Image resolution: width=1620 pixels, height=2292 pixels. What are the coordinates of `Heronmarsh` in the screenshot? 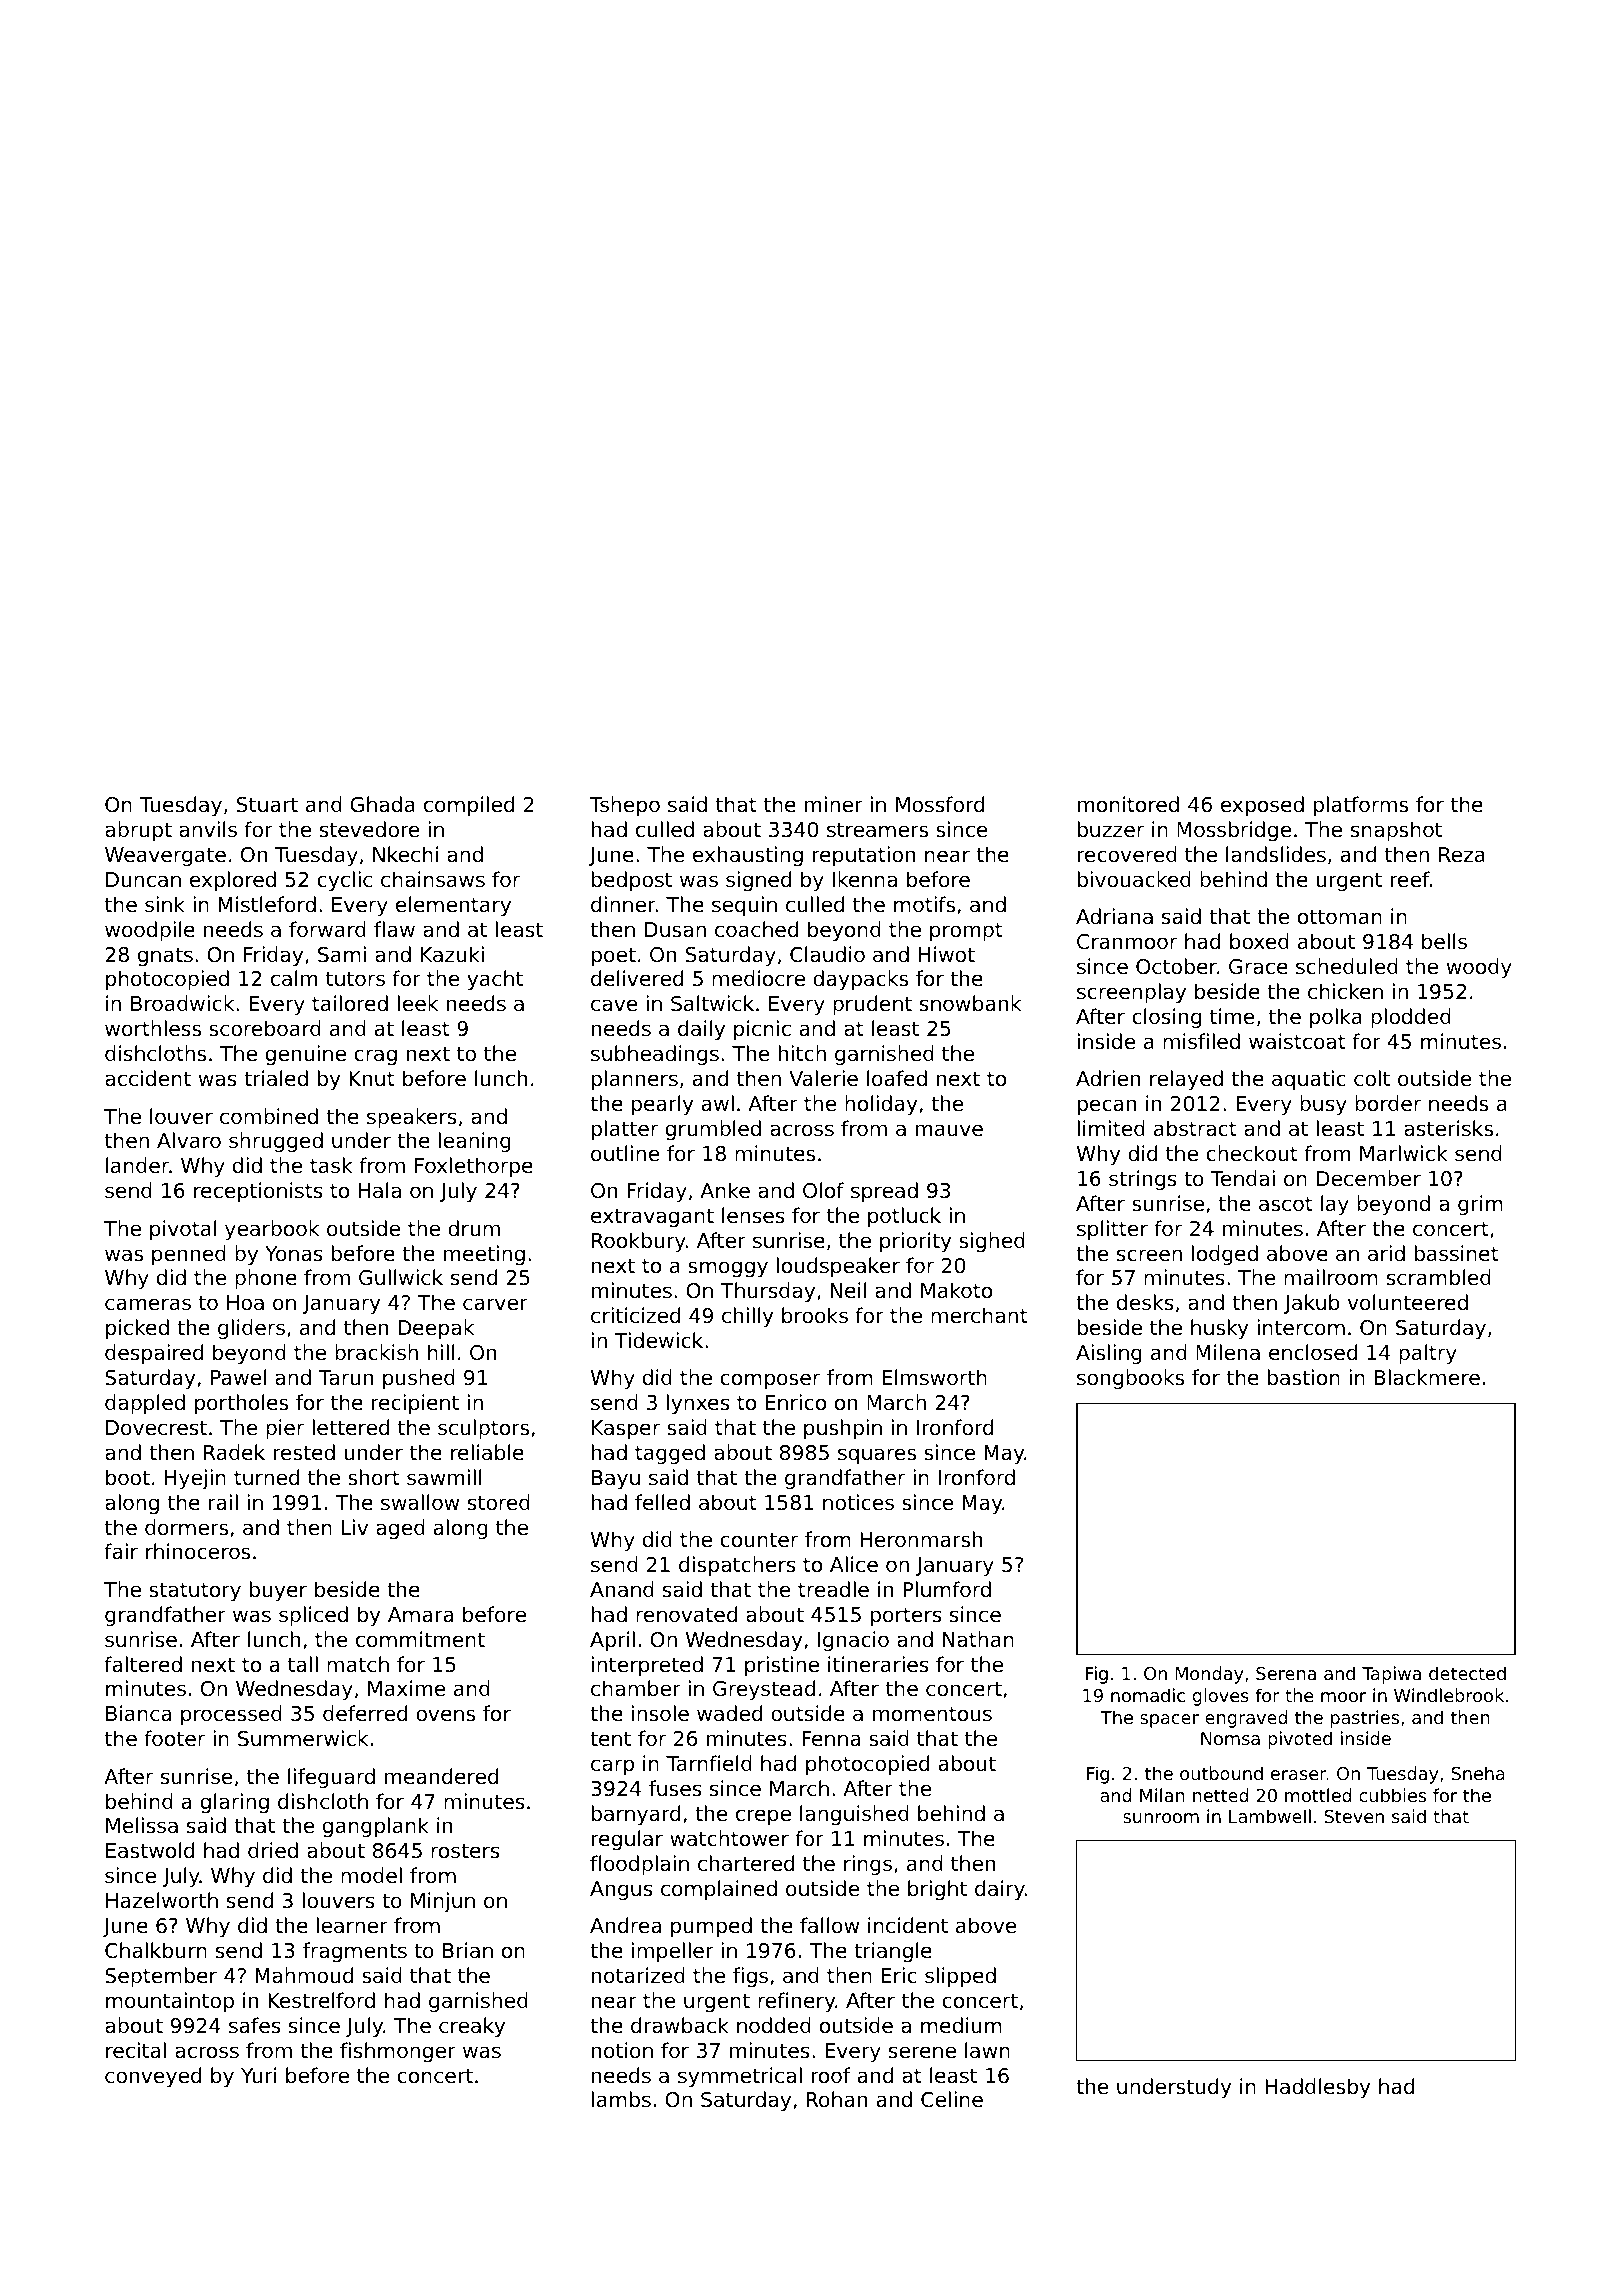 It's located at (921, 1539).
